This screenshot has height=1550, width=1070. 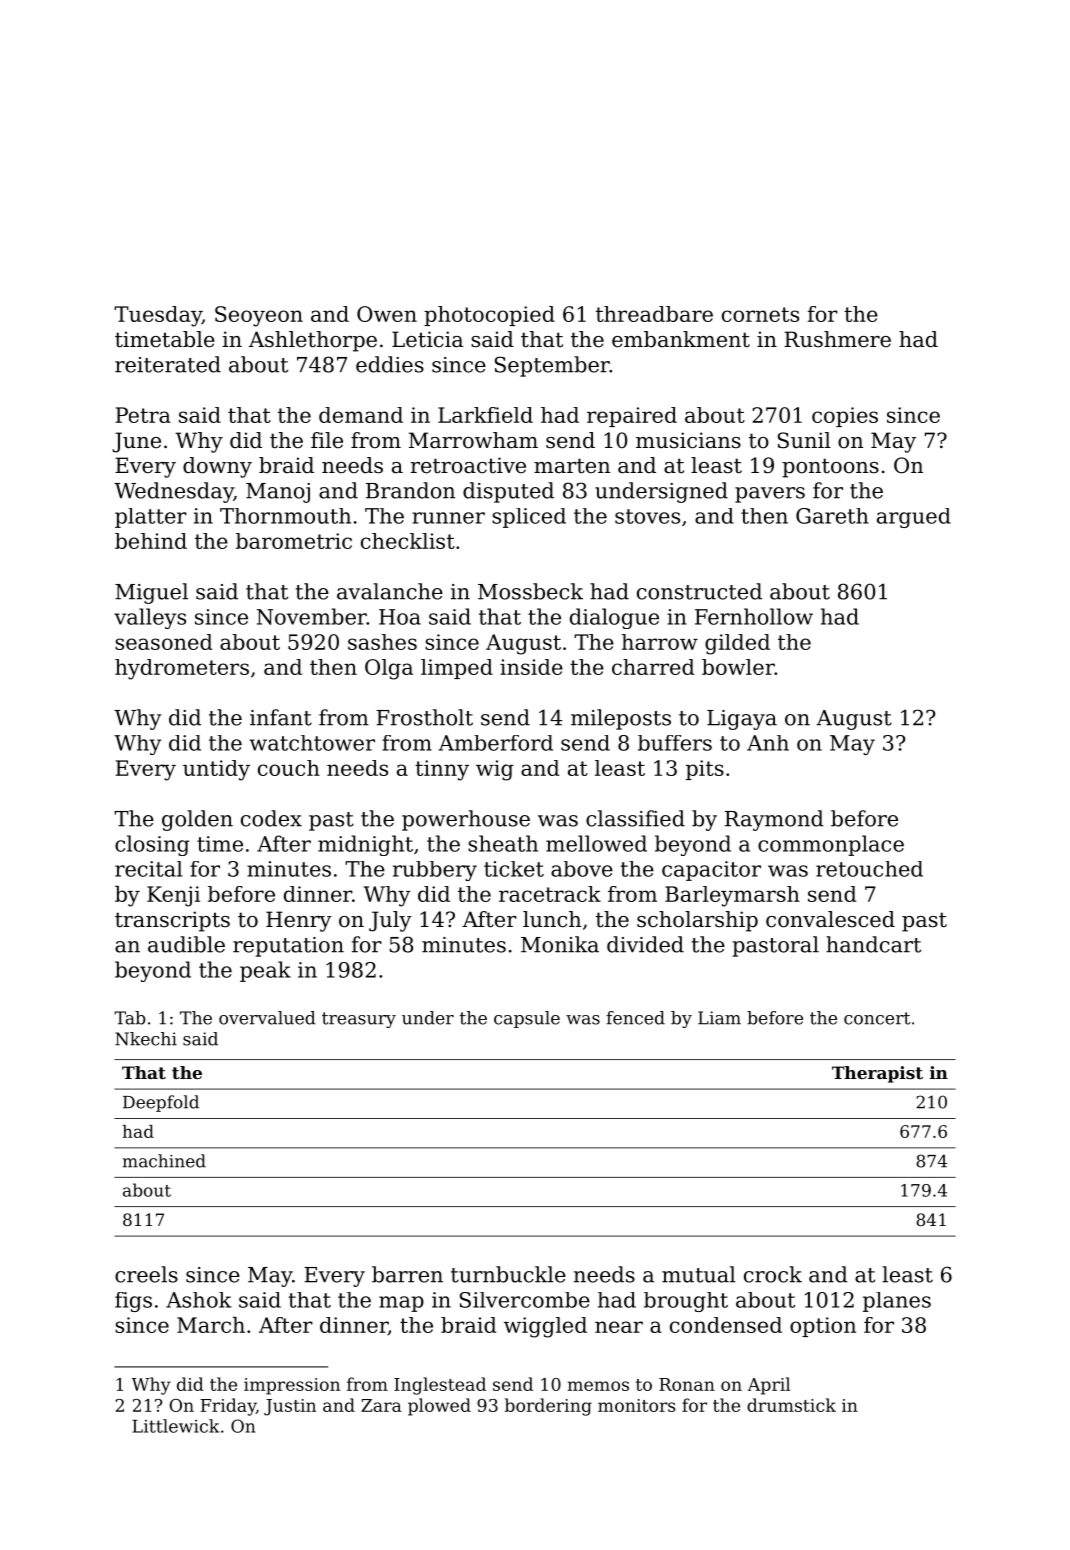 I want to click on audible, so click(x=186, y=944).
